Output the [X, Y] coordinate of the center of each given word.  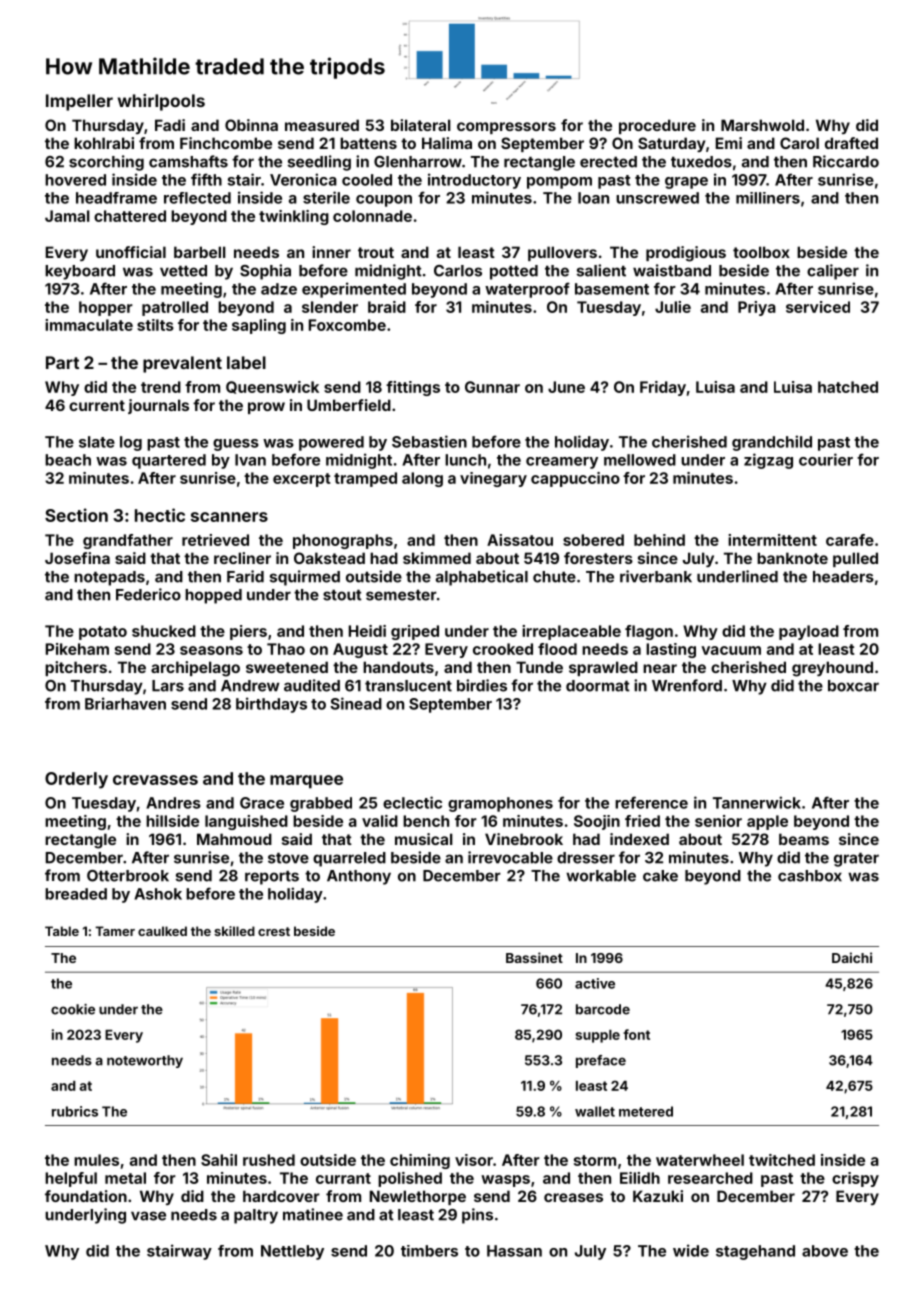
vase [148, 1216]
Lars [168, 686]
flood [557, 649]
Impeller [79, 102]
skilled [234, 931]
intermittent [772, 540]
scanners [229, 517]
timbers [429, 1251]
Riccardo [846, 161]
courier [826, 459]
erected [608, 162]
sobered [593, 540]
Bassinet [534, 957]
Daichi [852, 957]
